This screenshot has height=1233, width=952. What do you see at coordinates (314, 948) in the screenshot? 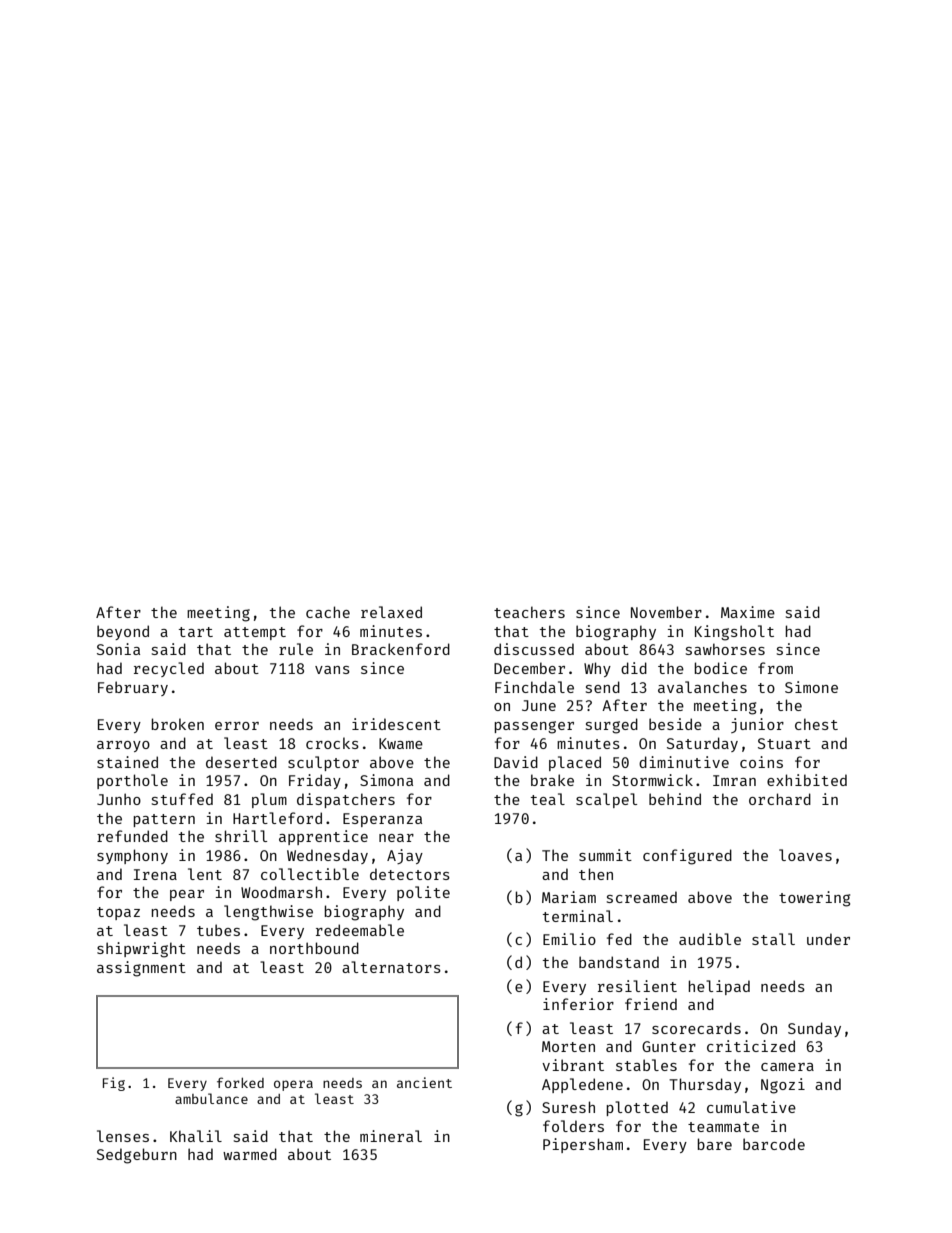
I see `northbound` at bounding box center [314, 948].
